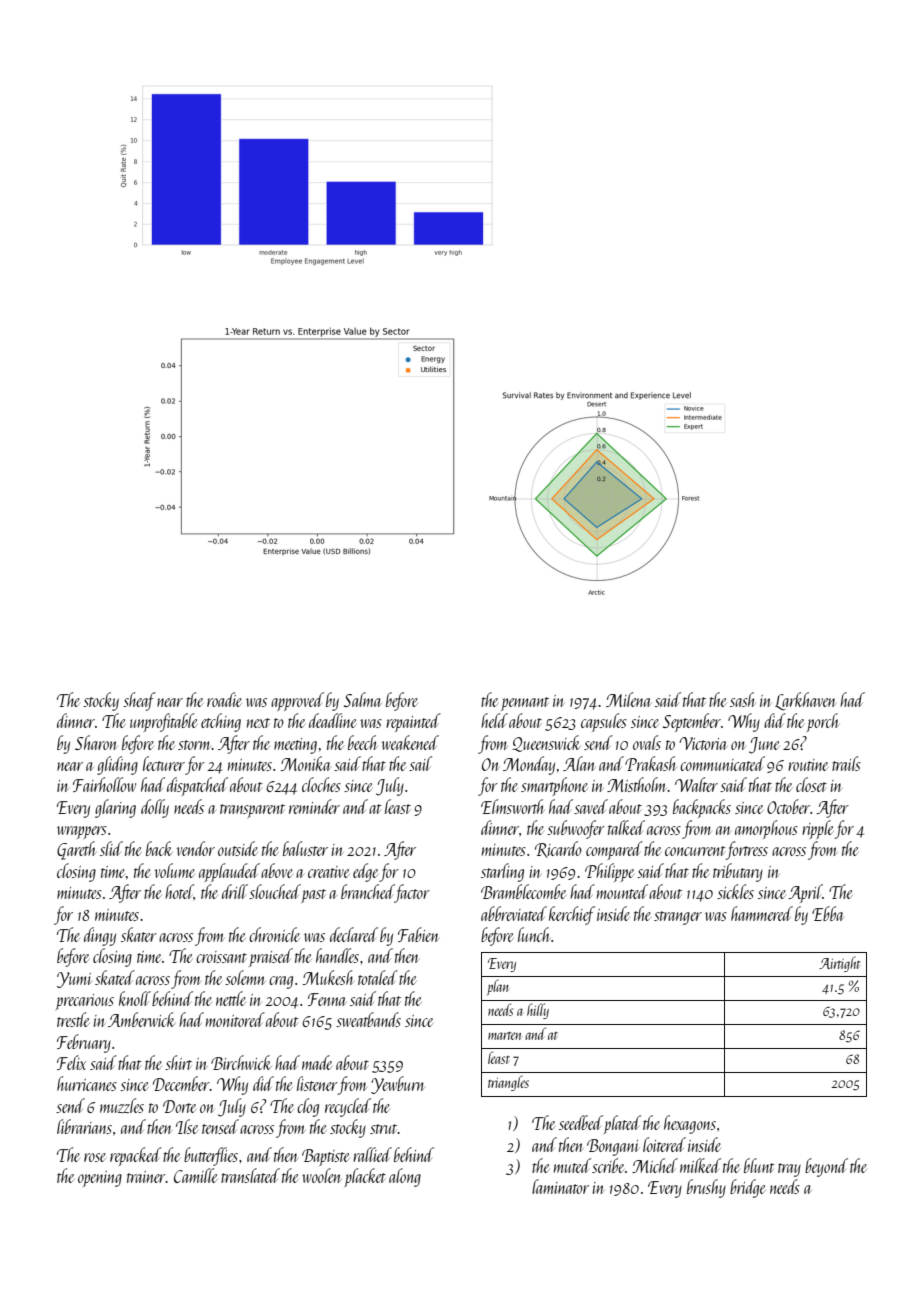  I want to click on gliding, so click(117, 765).
